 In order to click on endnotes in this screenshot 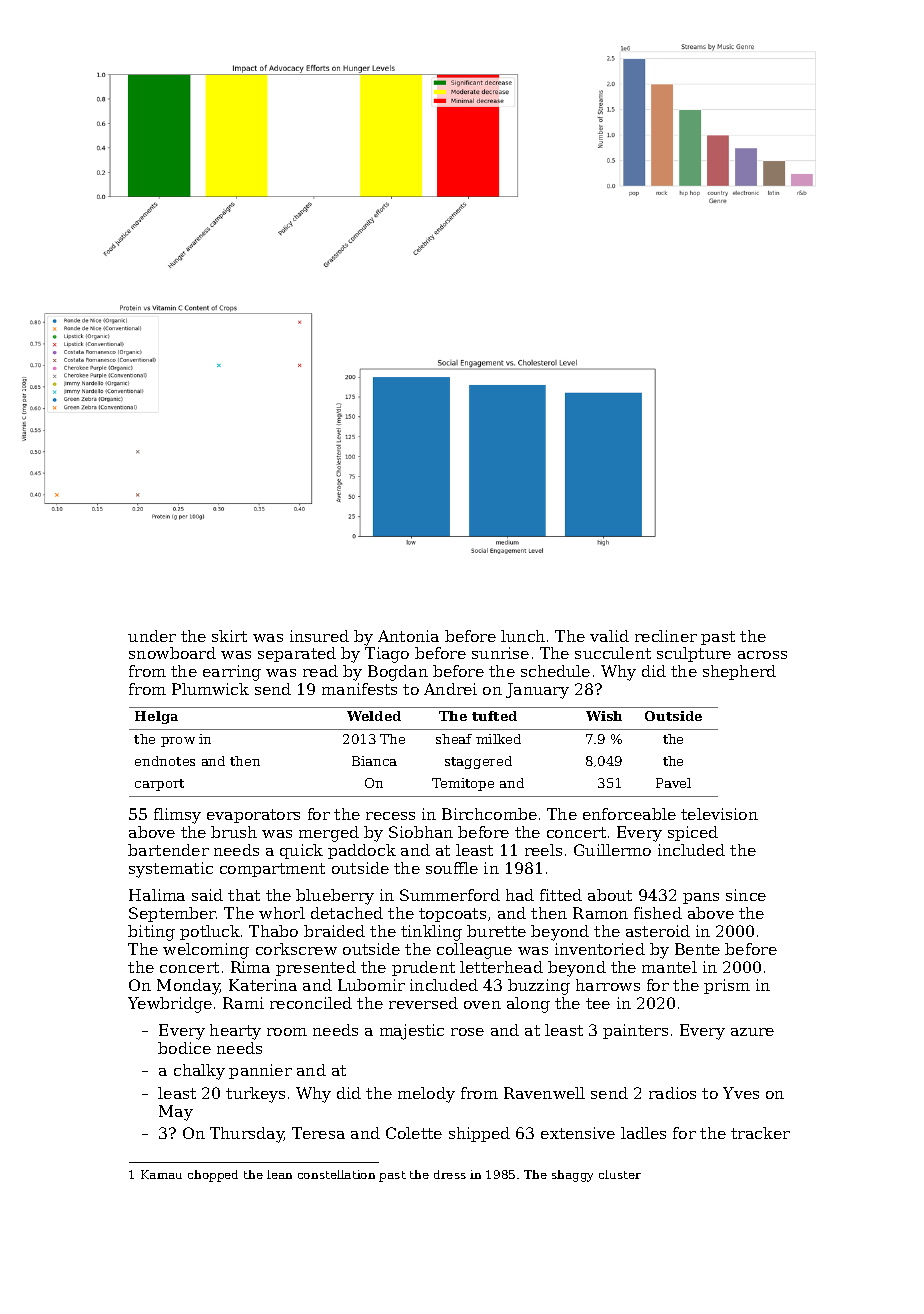, I will do `click(165, 761)`.
